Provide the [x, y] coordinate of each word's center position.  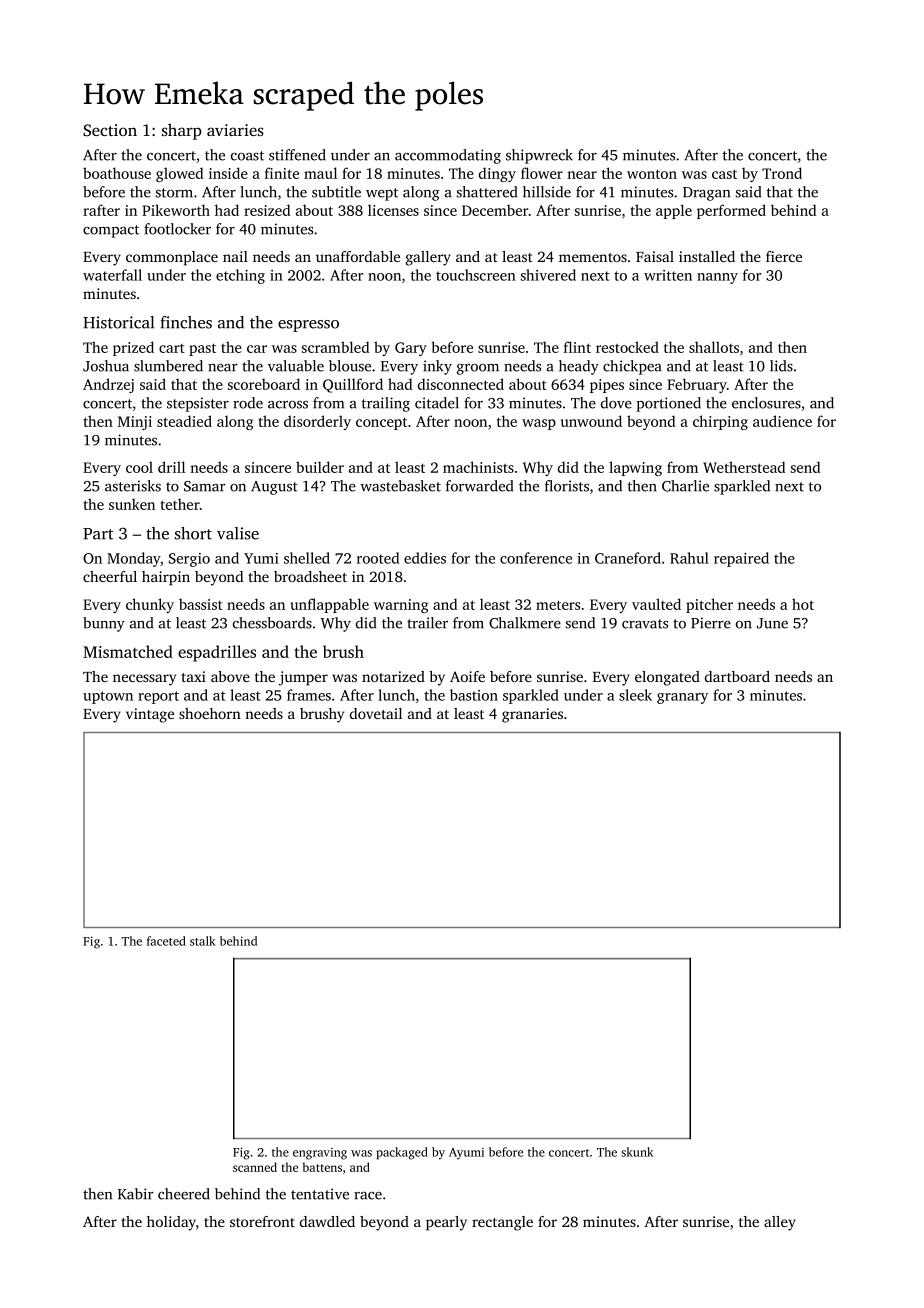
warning [401, 606]
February [697, 385]
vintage [150, 715]
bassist [201, 604]
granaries [532, 715]
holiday [171, 1223]
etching [240, 276]
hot [803, 604]
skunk [637, 1152]
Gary [411, 349]
